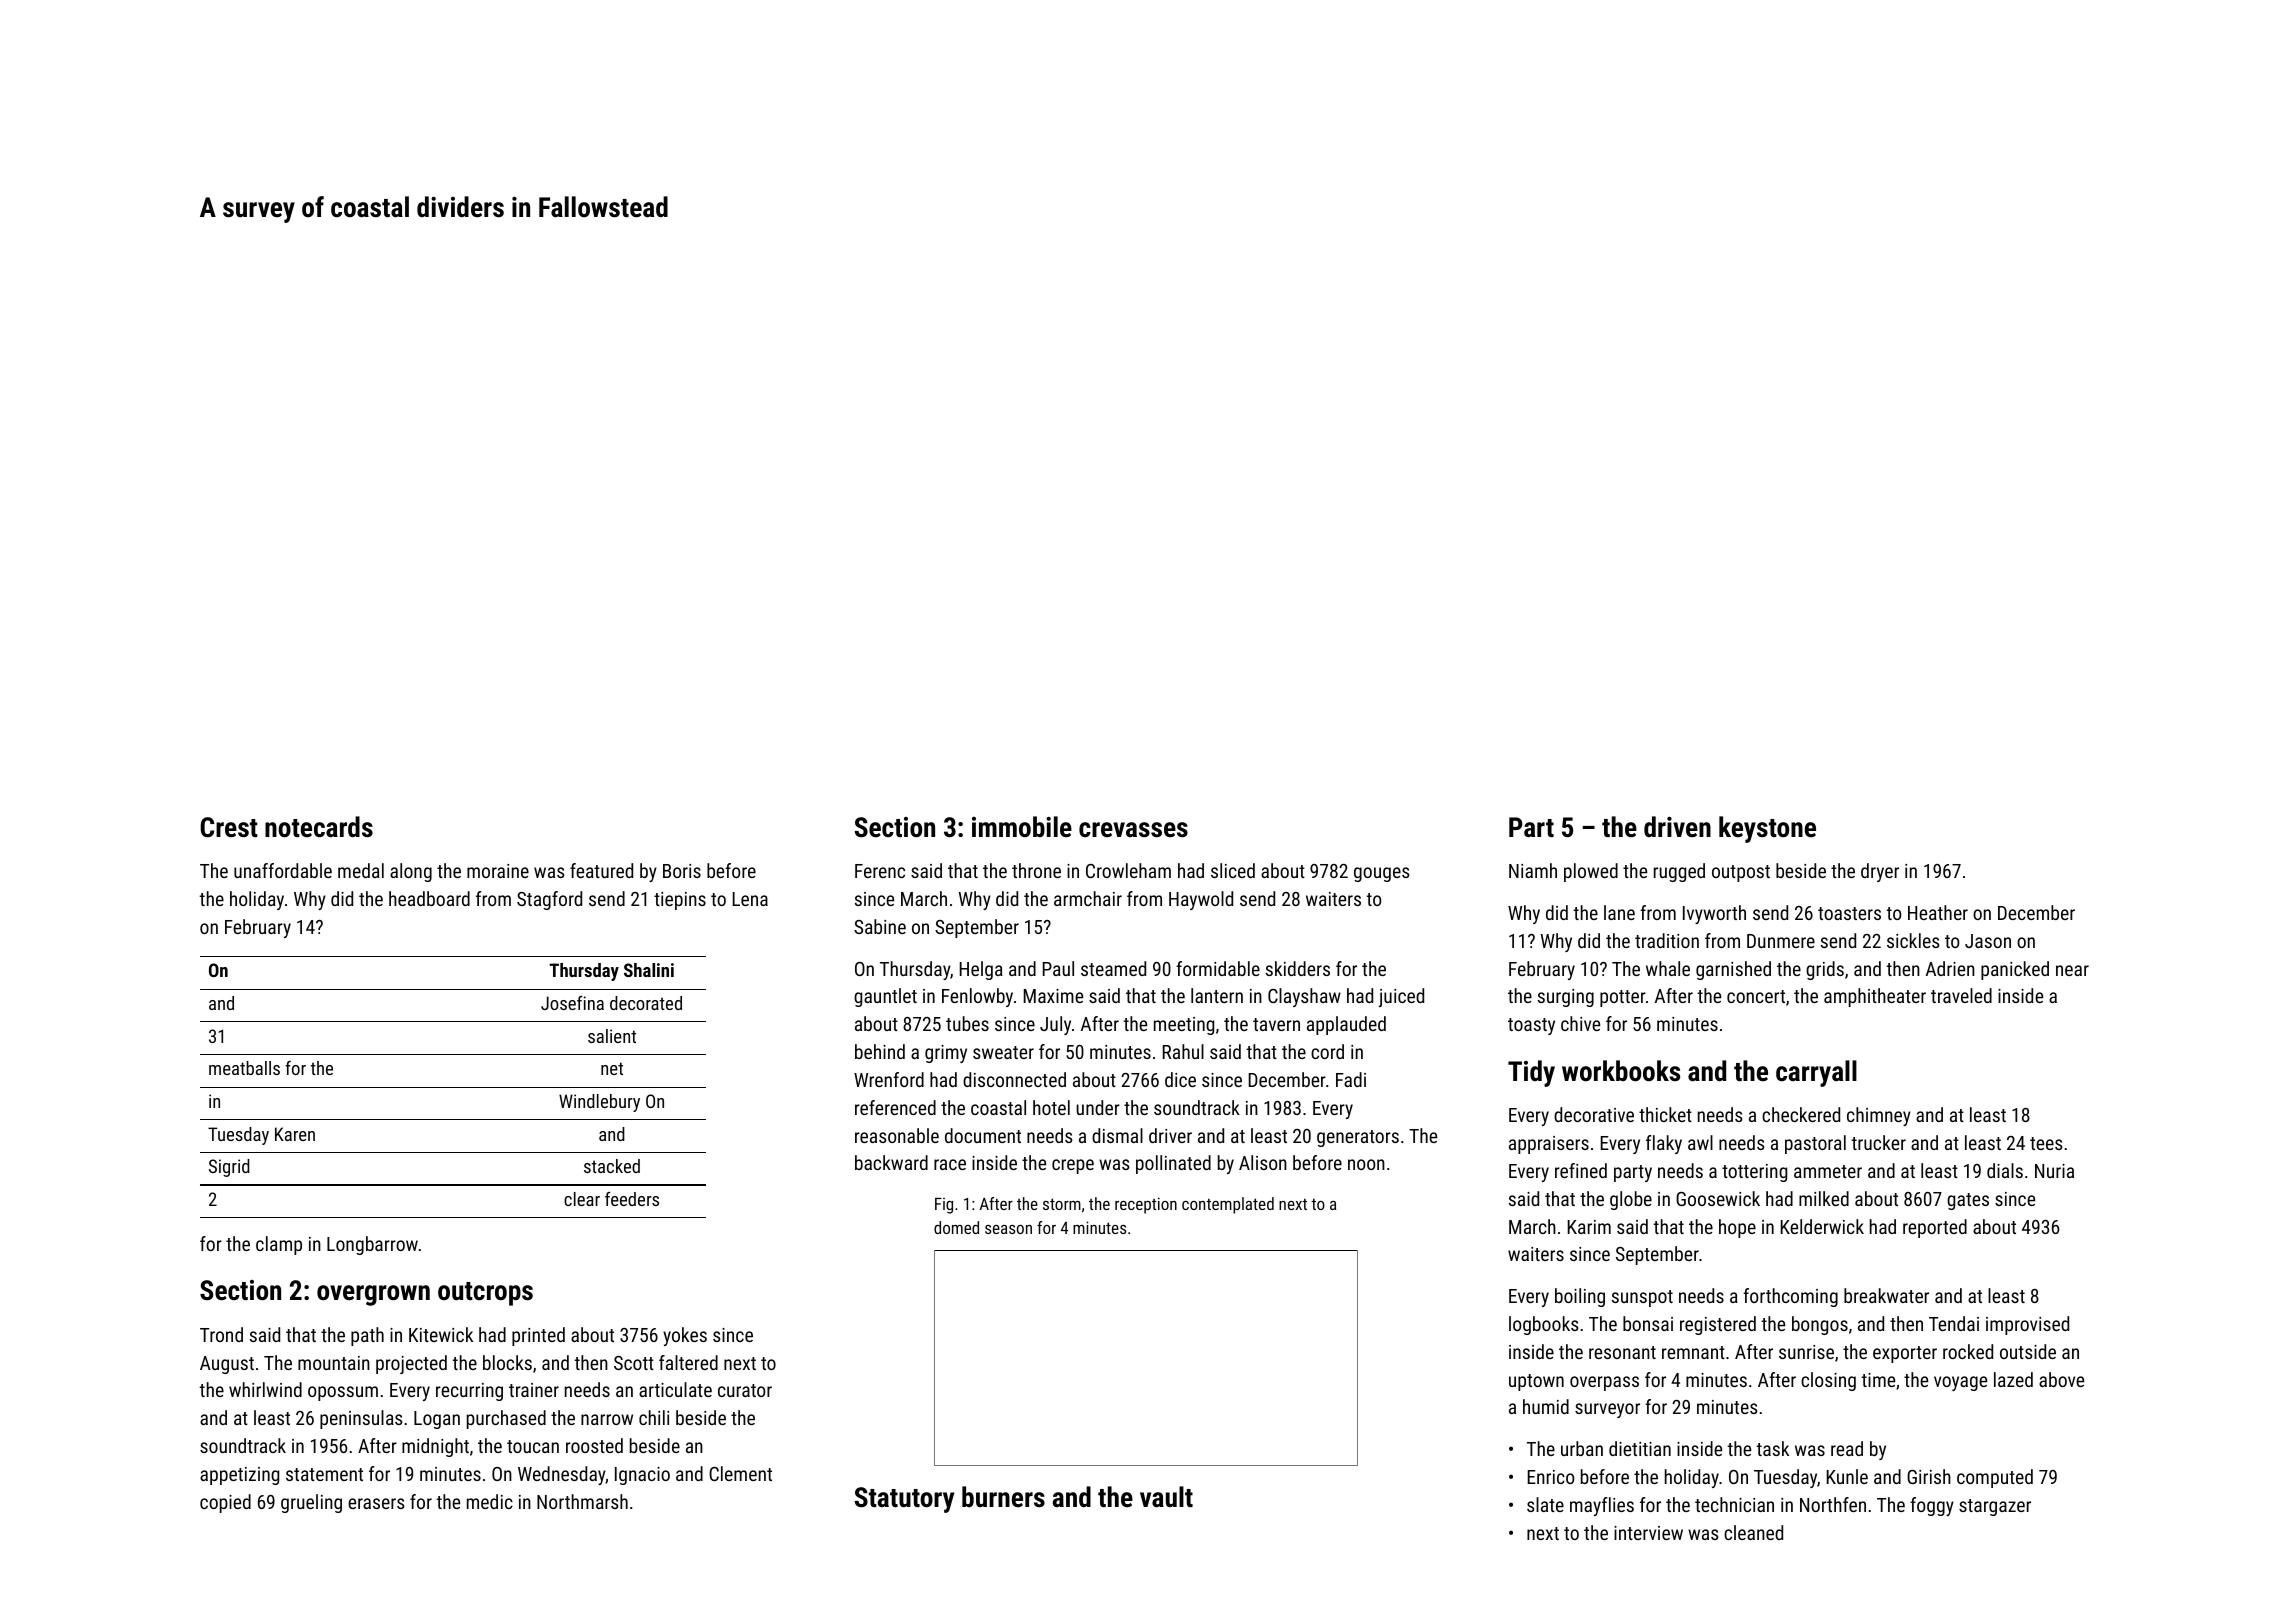 The image size is (2292, 1620). What do you see at coordinates (507, 1362) in the page?
I see `blocks` at bounding box center [507, 1362].
